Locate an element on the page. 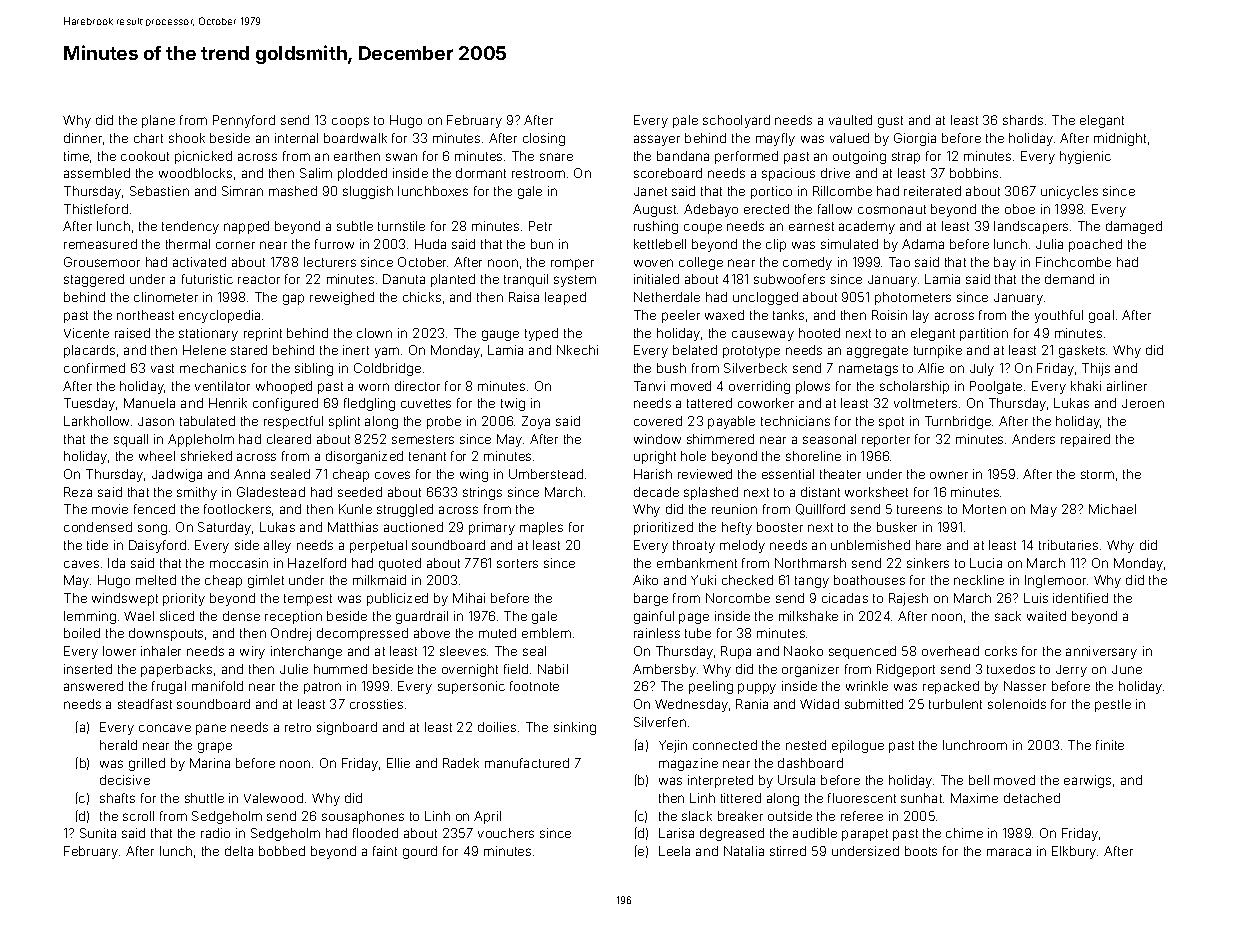  bush is located at coordinates (671, 368).
